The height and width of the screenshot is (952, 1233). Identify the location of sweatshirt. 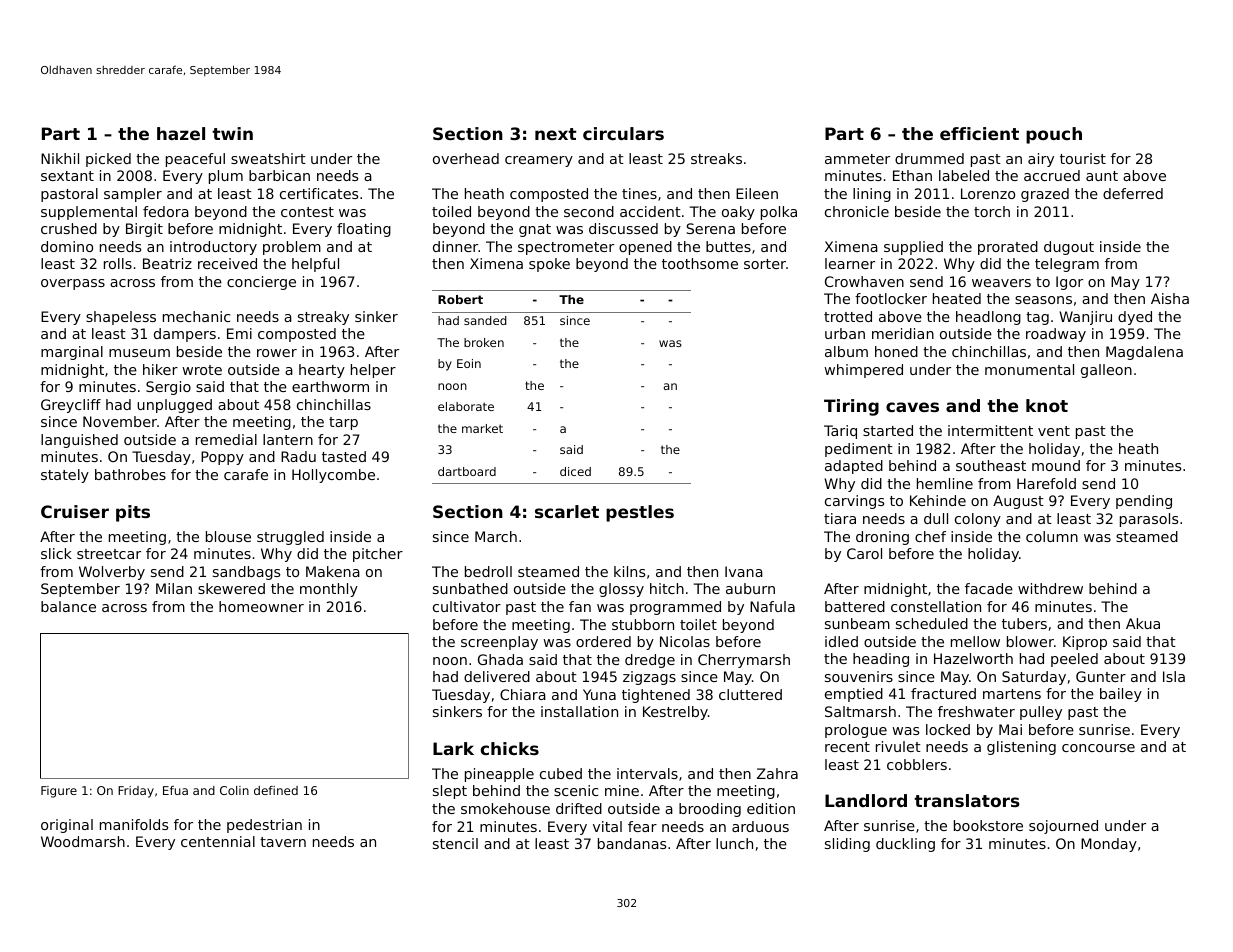
(268, 158).
